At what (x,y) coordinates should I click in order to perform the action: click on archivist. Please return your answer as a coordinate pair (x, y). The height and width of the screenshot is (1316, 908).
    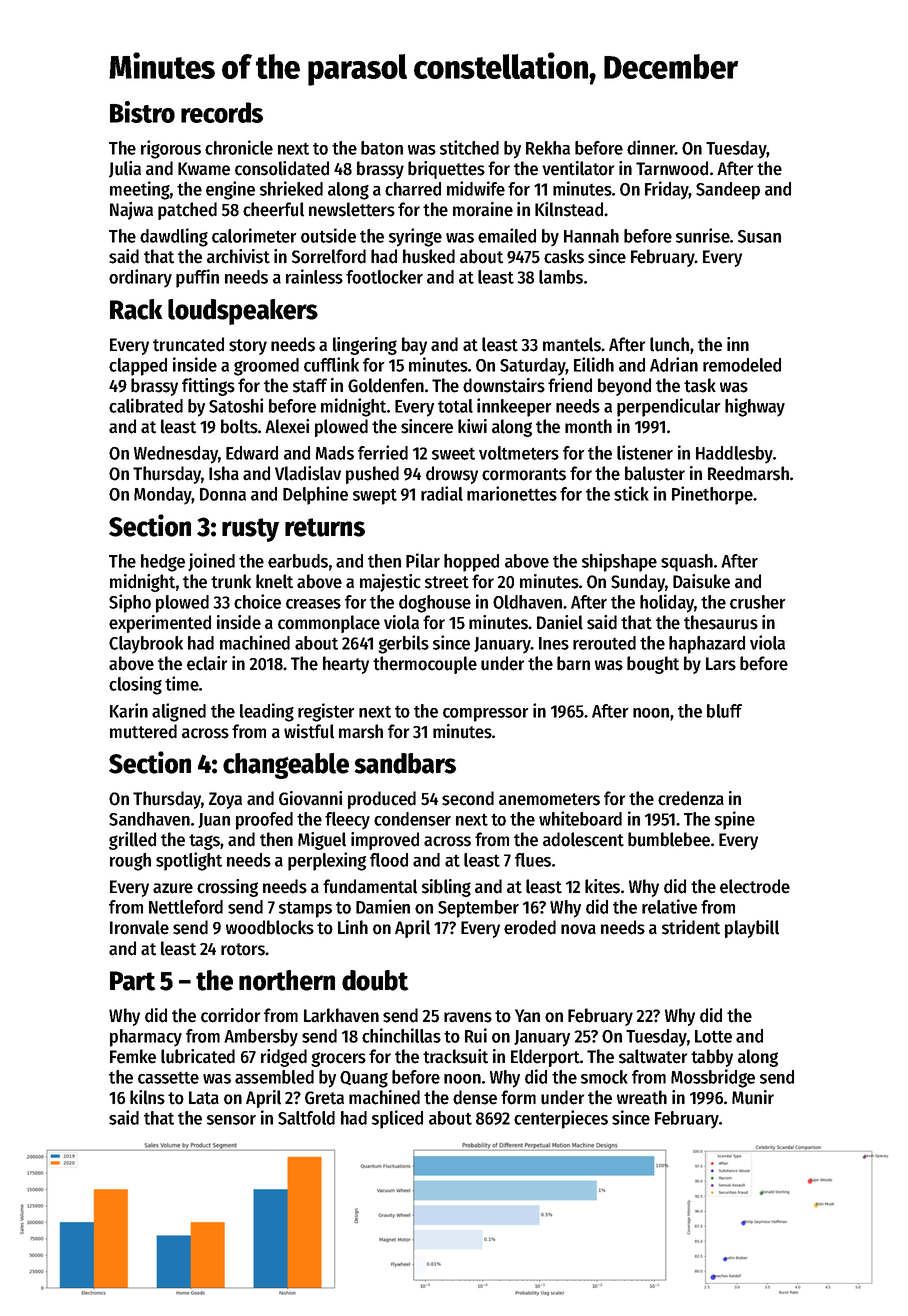
    Looking at the image, I should click on (238, 256).
